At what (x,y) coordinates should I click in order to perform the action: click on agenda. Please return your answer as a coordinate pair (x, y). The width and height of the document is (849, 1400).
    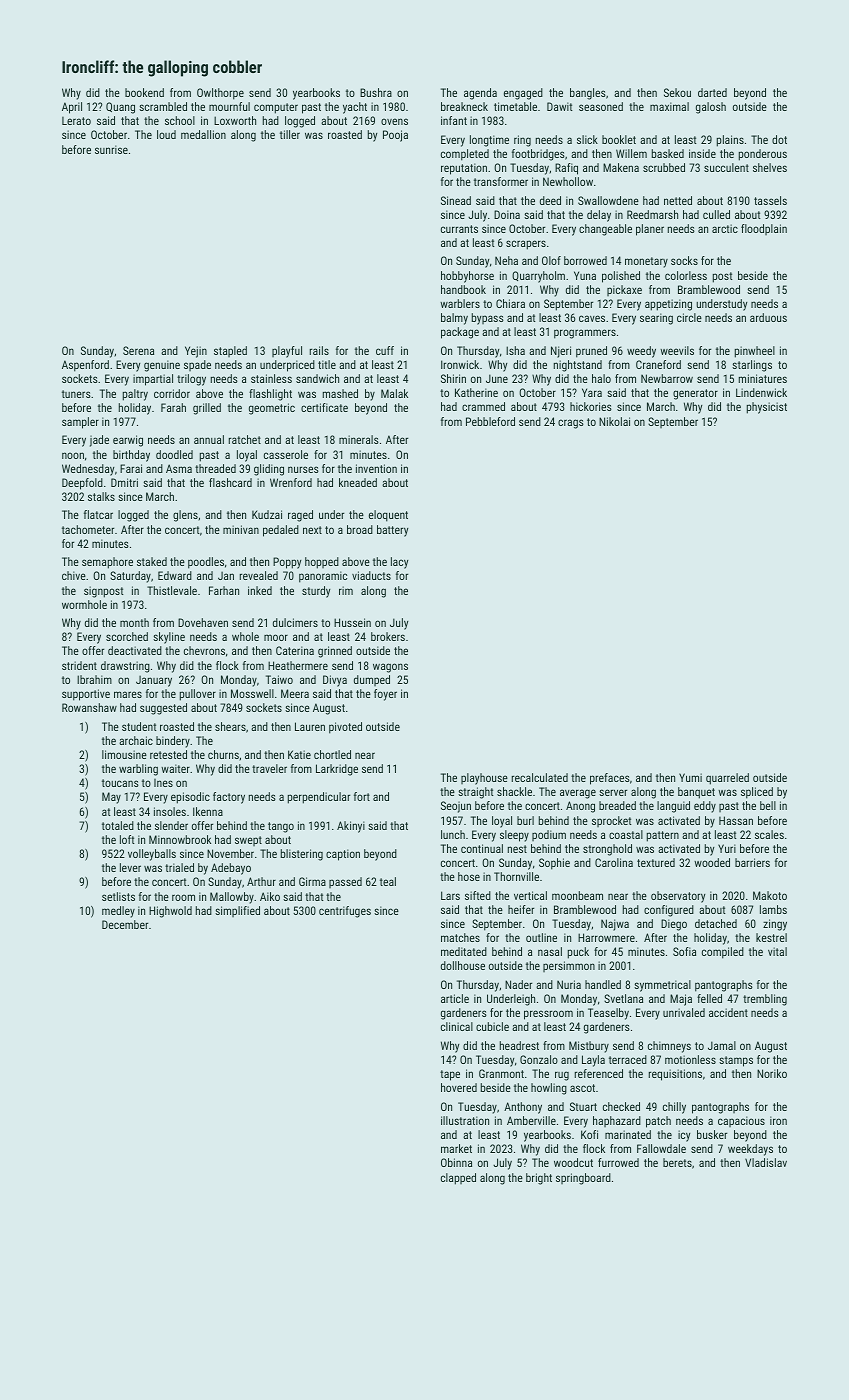
    Looking at the image, I should click on (480, 94).
